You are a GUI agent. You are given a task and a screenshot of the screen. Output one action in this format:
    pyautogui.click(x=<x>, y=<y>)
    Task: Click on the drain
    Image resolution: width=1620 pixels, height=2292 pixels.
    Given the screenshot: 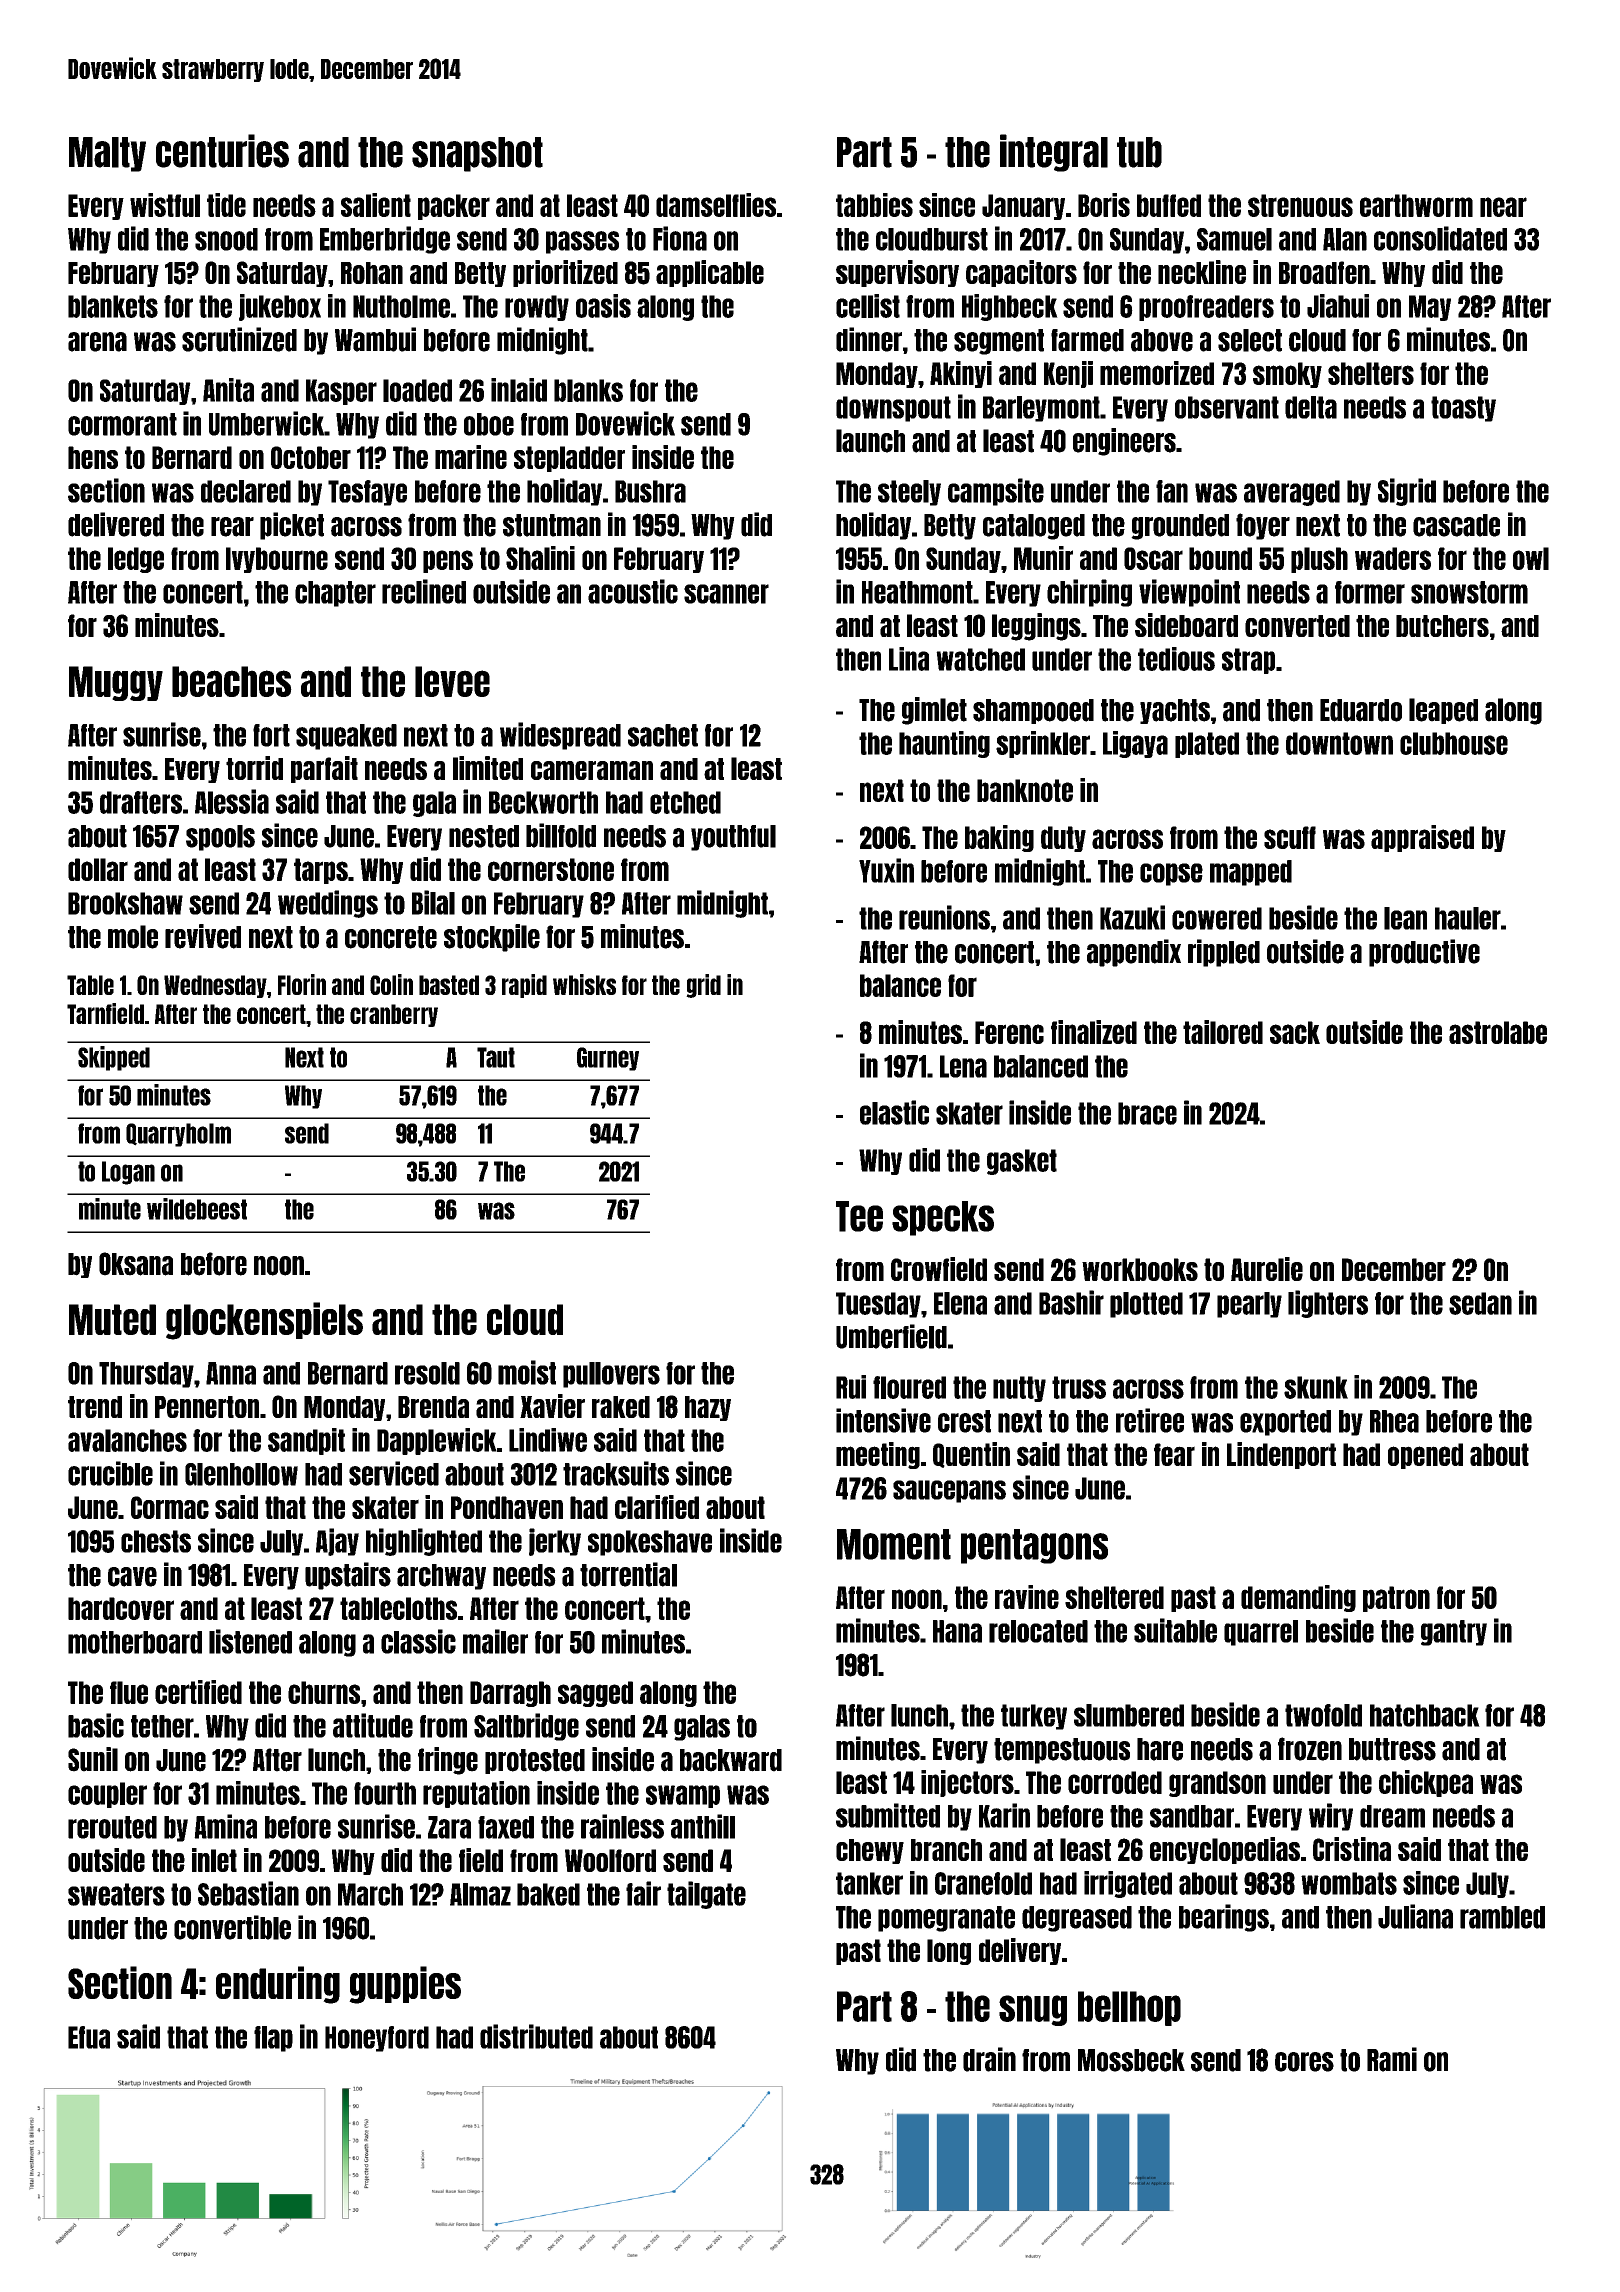 What is the action you would take?
    pyautogui.click(x=989, y=2059)
